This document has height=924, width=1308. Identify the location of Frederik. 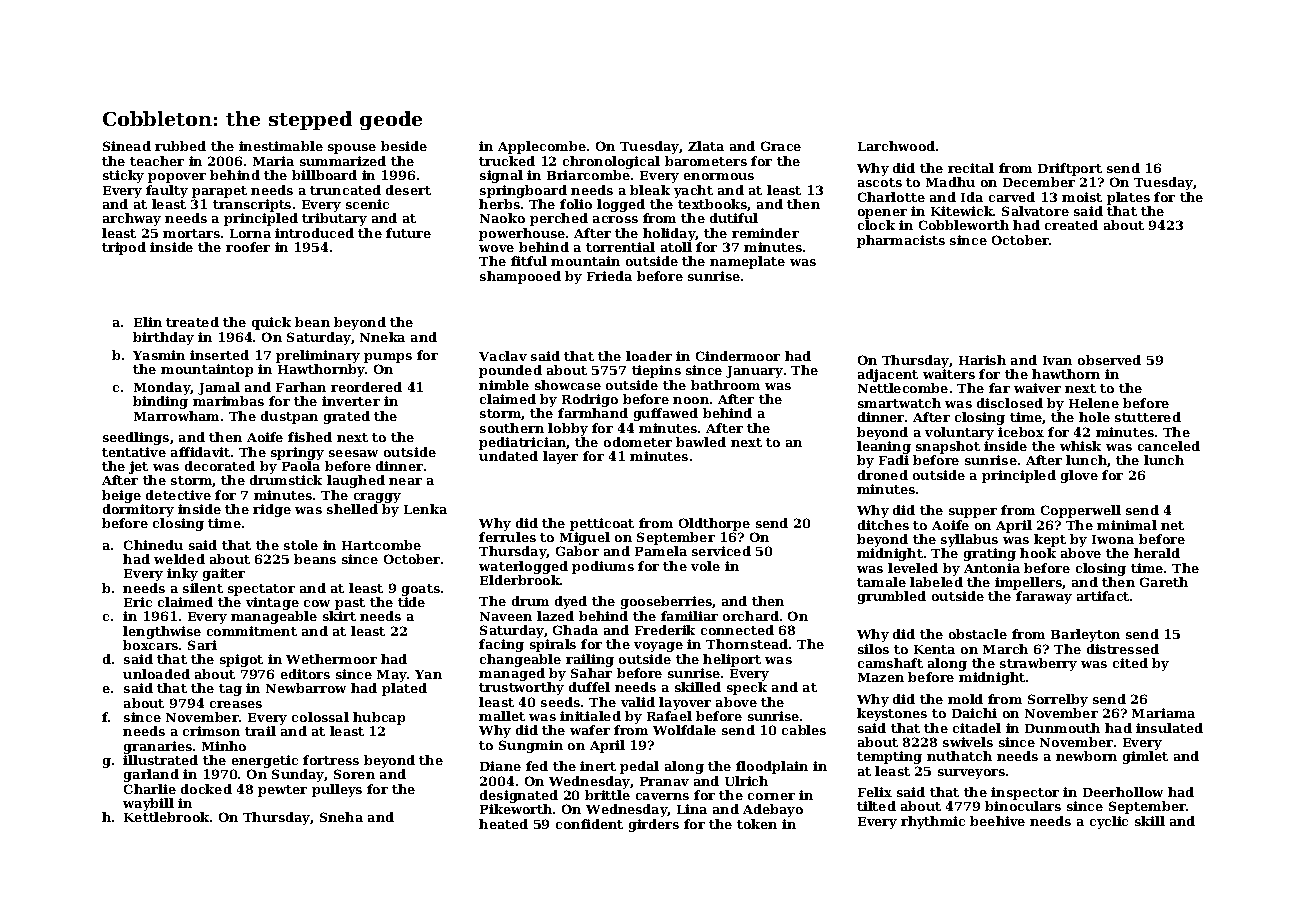
(665, 630).
